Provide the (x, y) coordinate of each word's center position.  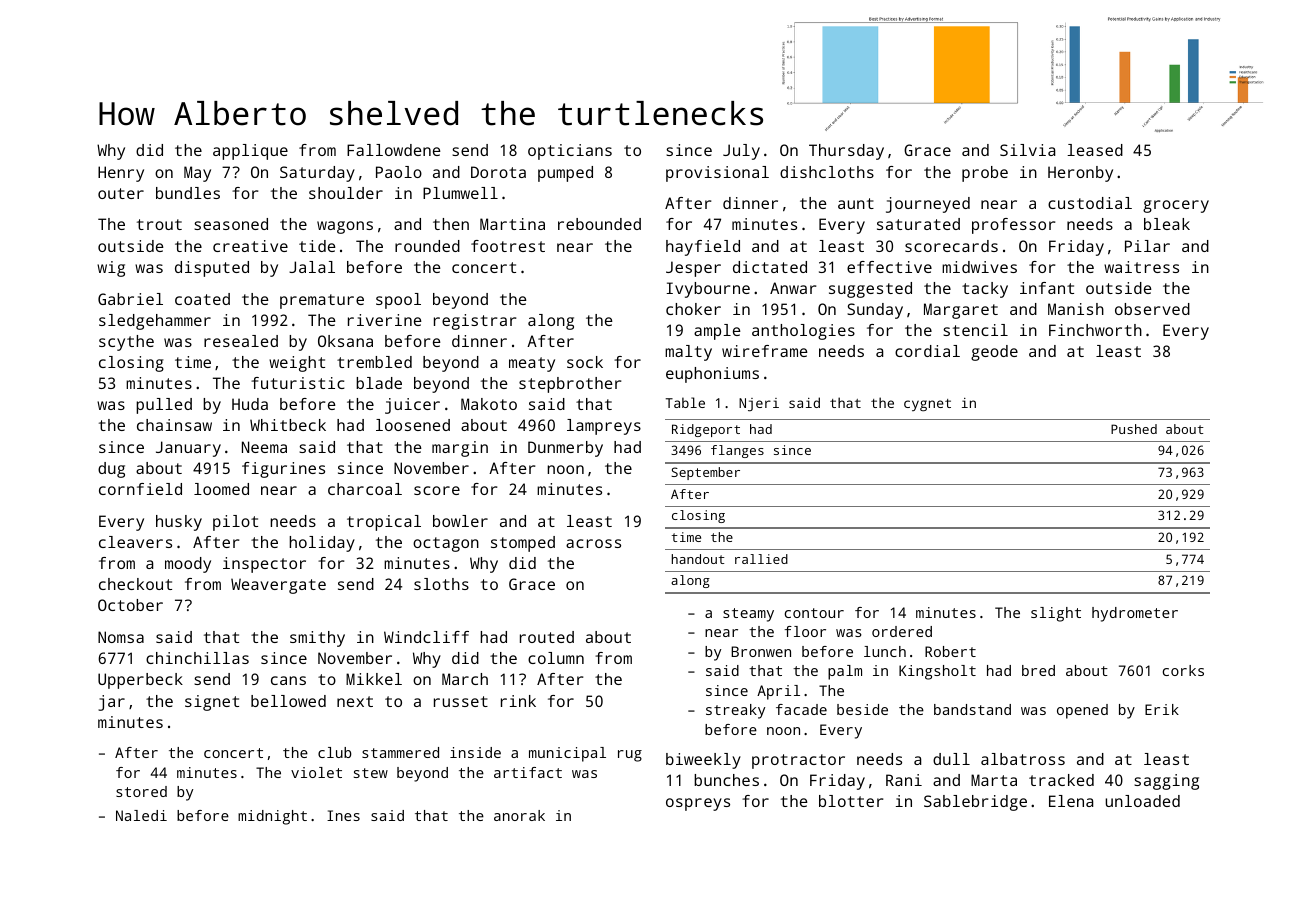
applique (250, 152)
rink (518, 701)
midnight (272, 817)
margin (460, 449)
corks (1183, 670)
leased (1095, 150)
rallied (761, 559)
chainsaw (174, 425)
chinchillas (197, 658)
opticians (570, 152)
